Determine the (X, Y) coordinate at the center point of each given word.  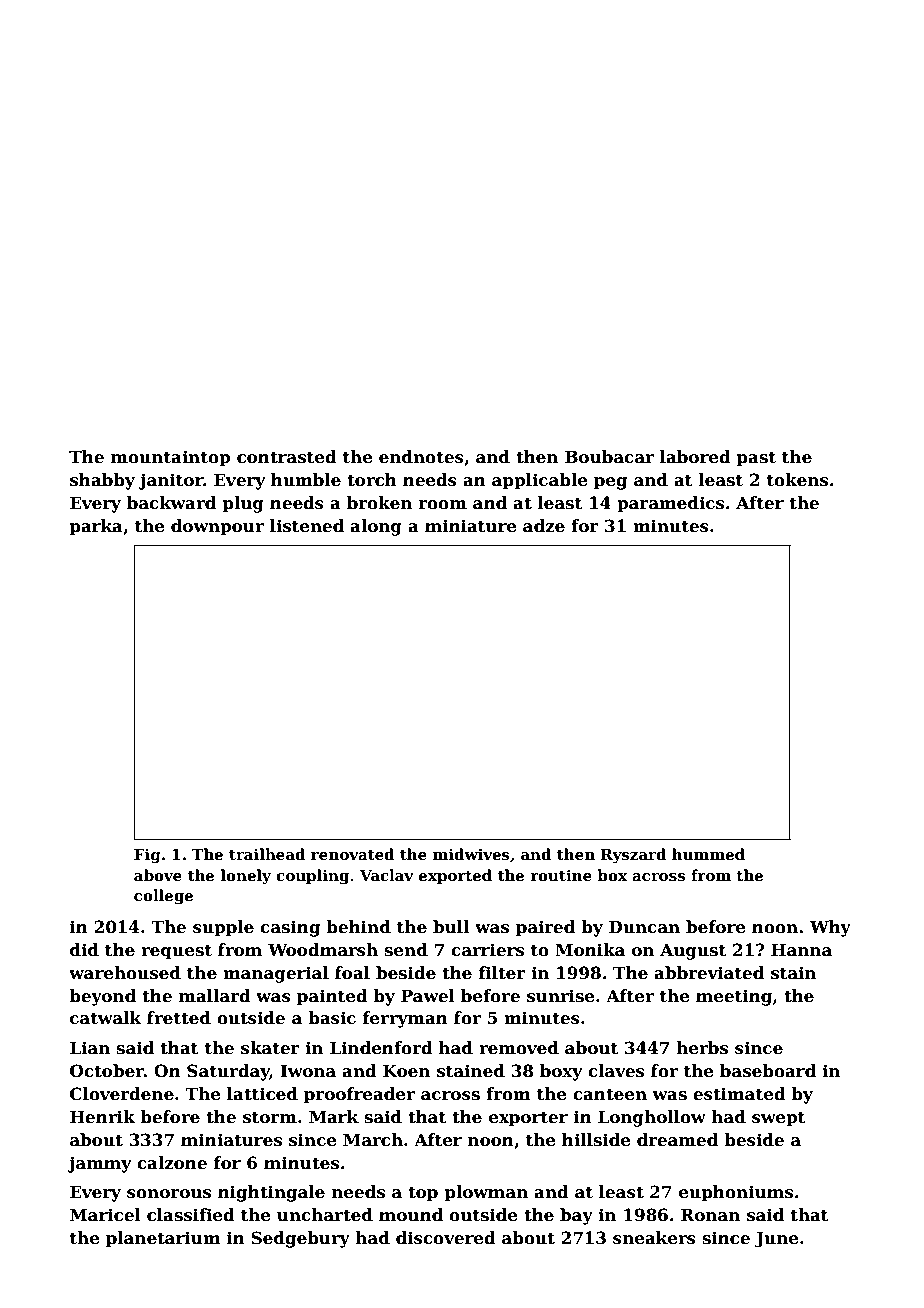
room (443, 505)
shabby (102, 481)
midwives (471, 854)
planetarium (163, 1239)
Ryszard (633, 856)
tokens (797, 480)
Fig (147, 856)
